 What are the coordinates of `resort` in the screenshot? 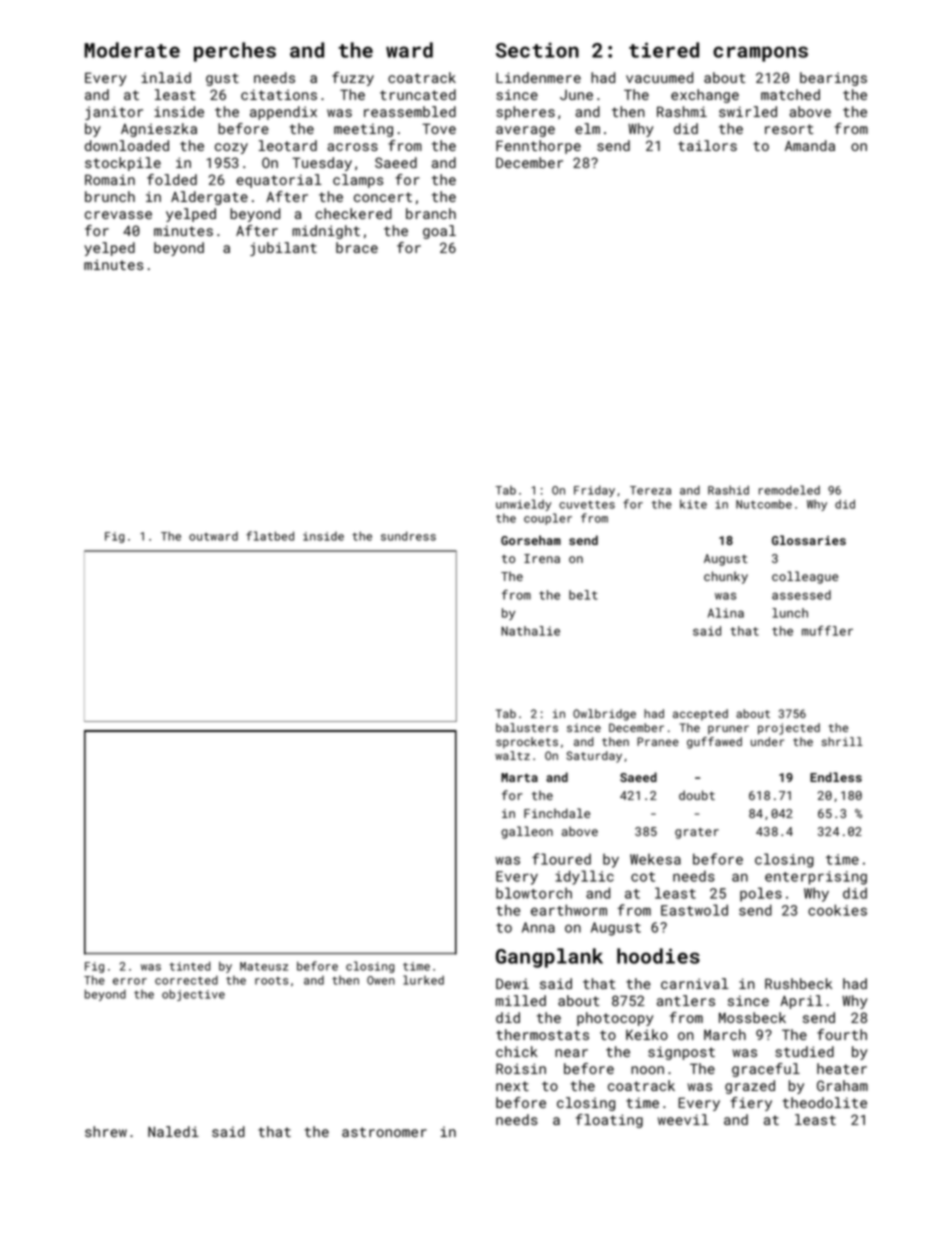 It's located at (789, 129).
